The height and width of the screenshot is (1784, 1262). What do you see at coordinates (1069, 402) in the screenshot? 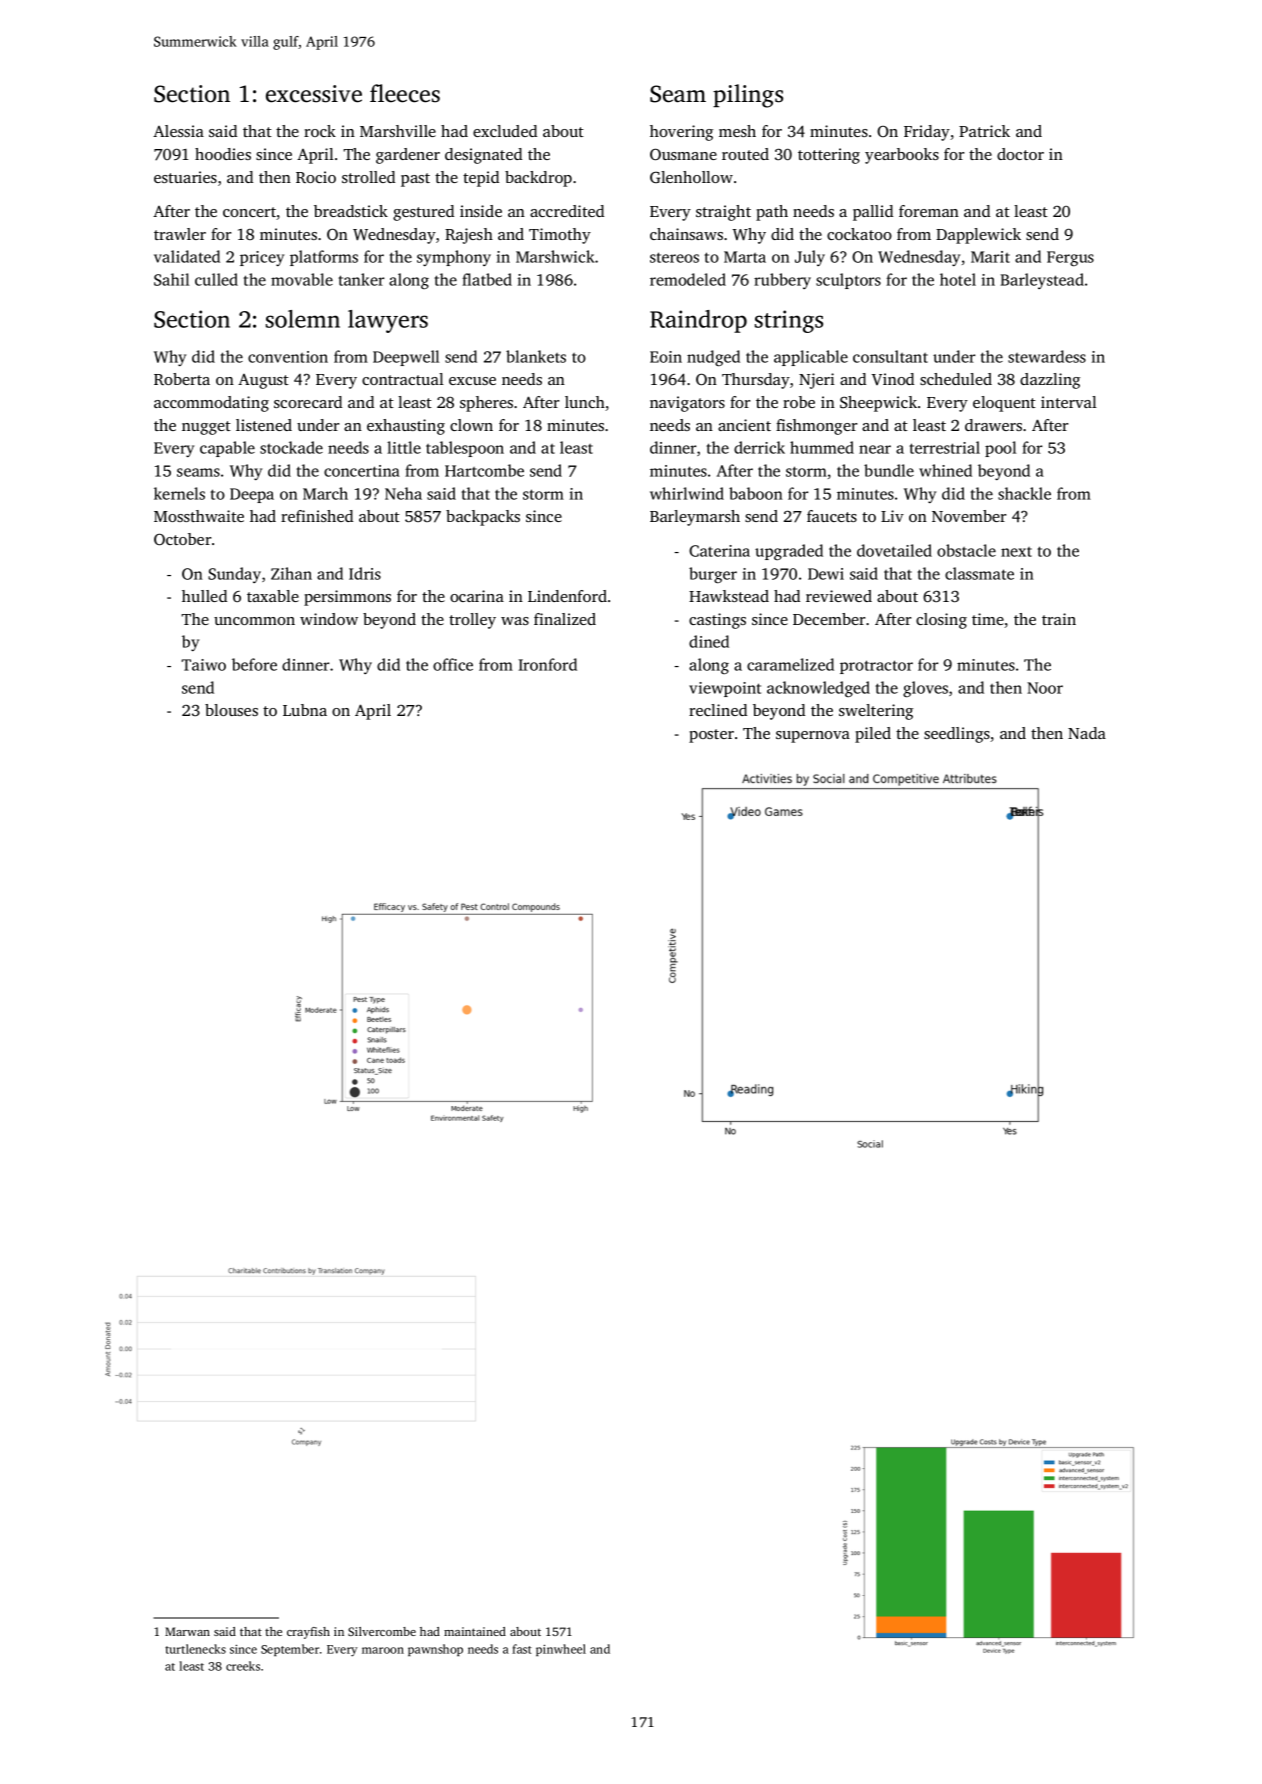
I see `interval` at bounding box center [1069, 402].
